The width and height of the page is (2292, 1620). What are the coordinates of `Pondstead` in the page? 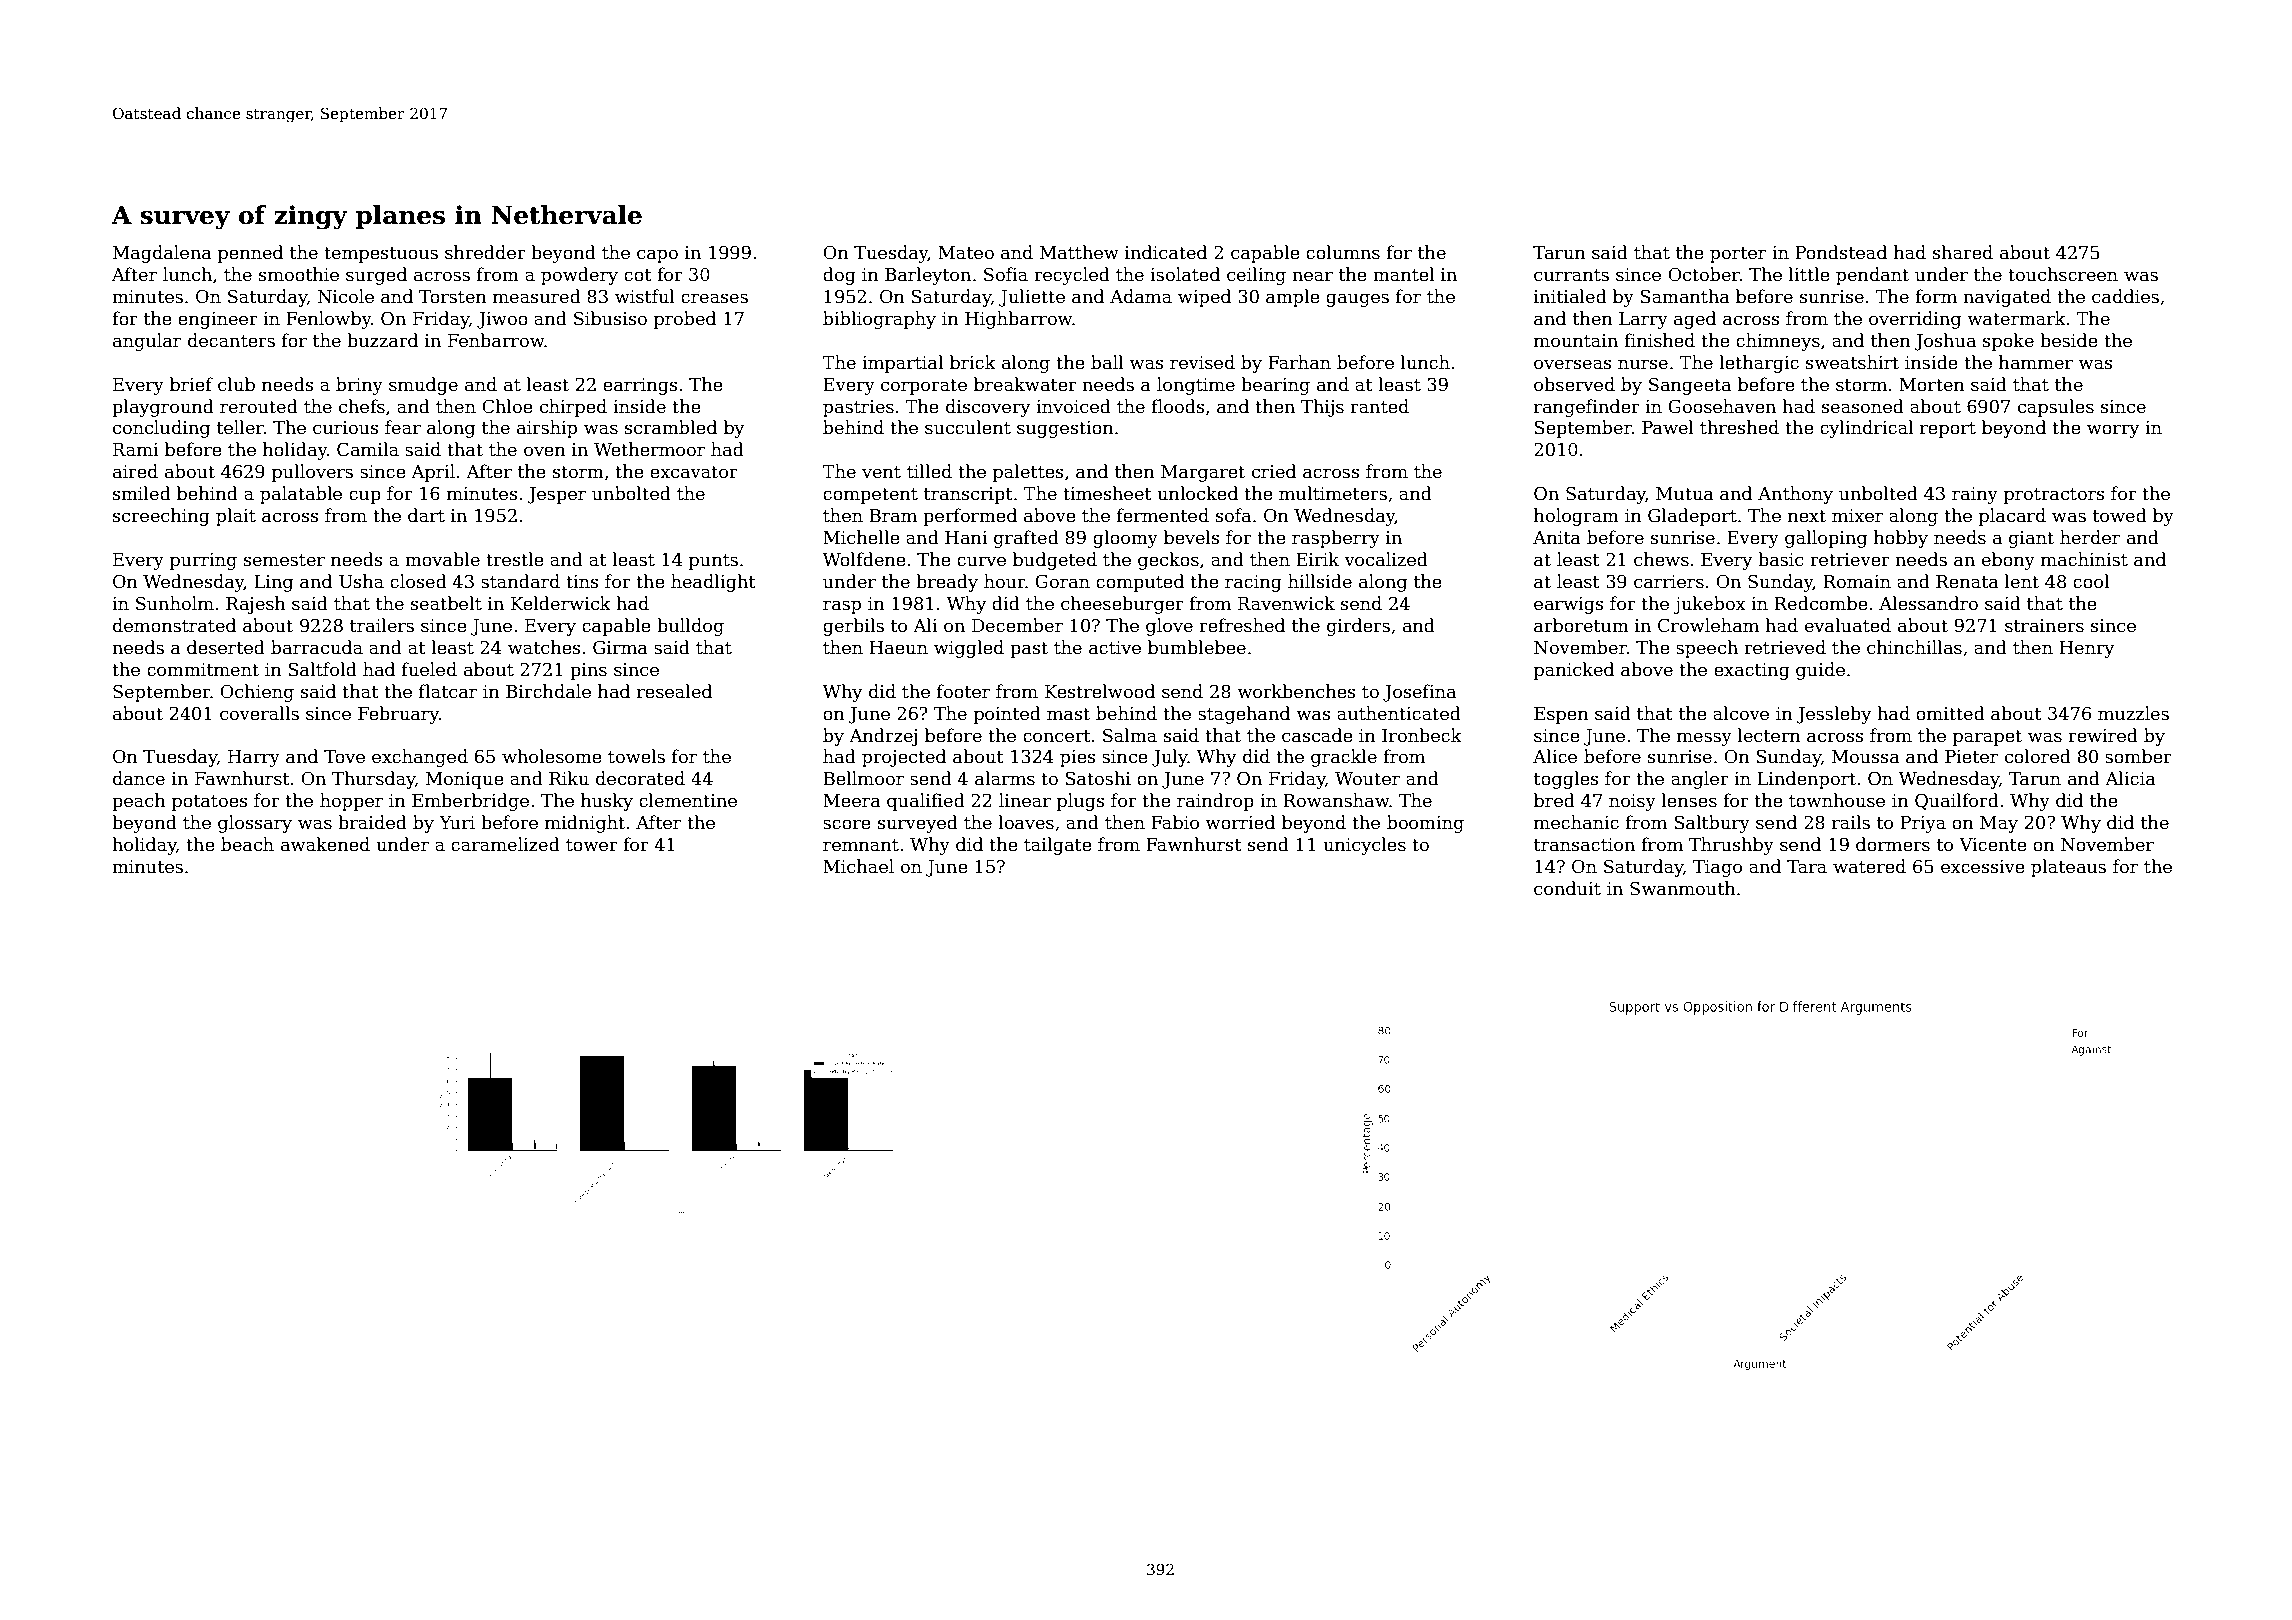 It's located at (1841, 252).
